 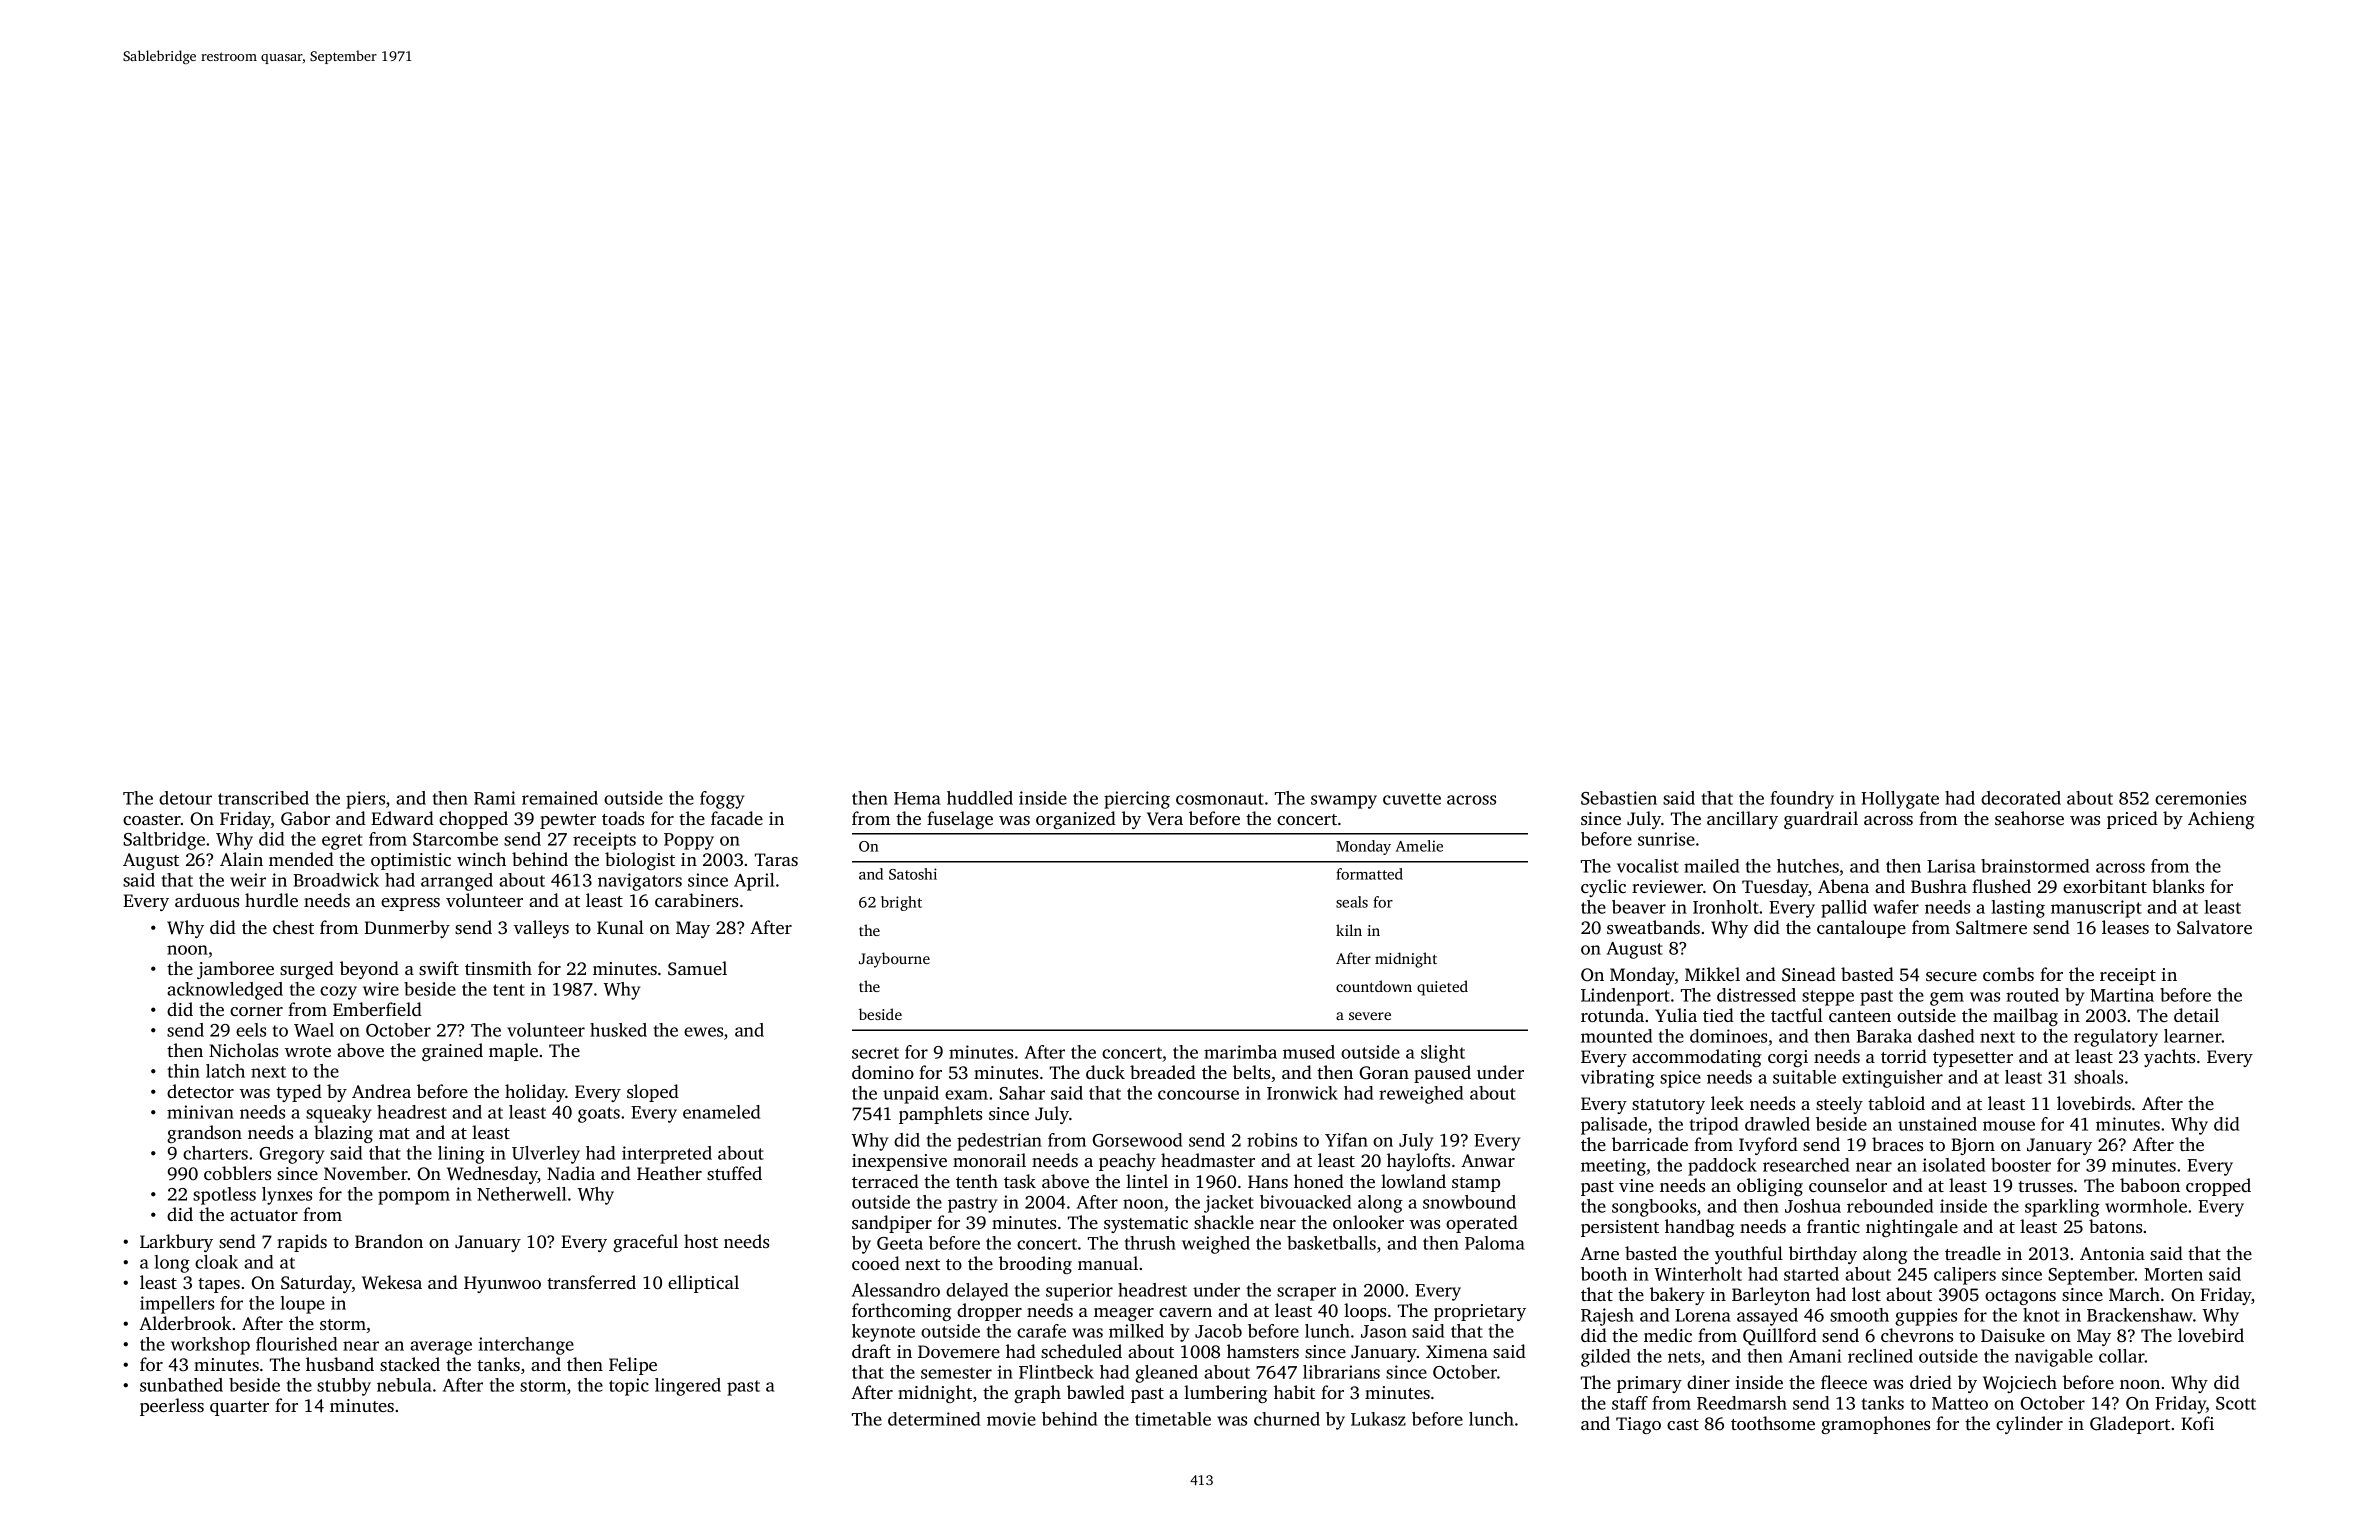 I want to click on March, so click(x=2134, y=1294).
